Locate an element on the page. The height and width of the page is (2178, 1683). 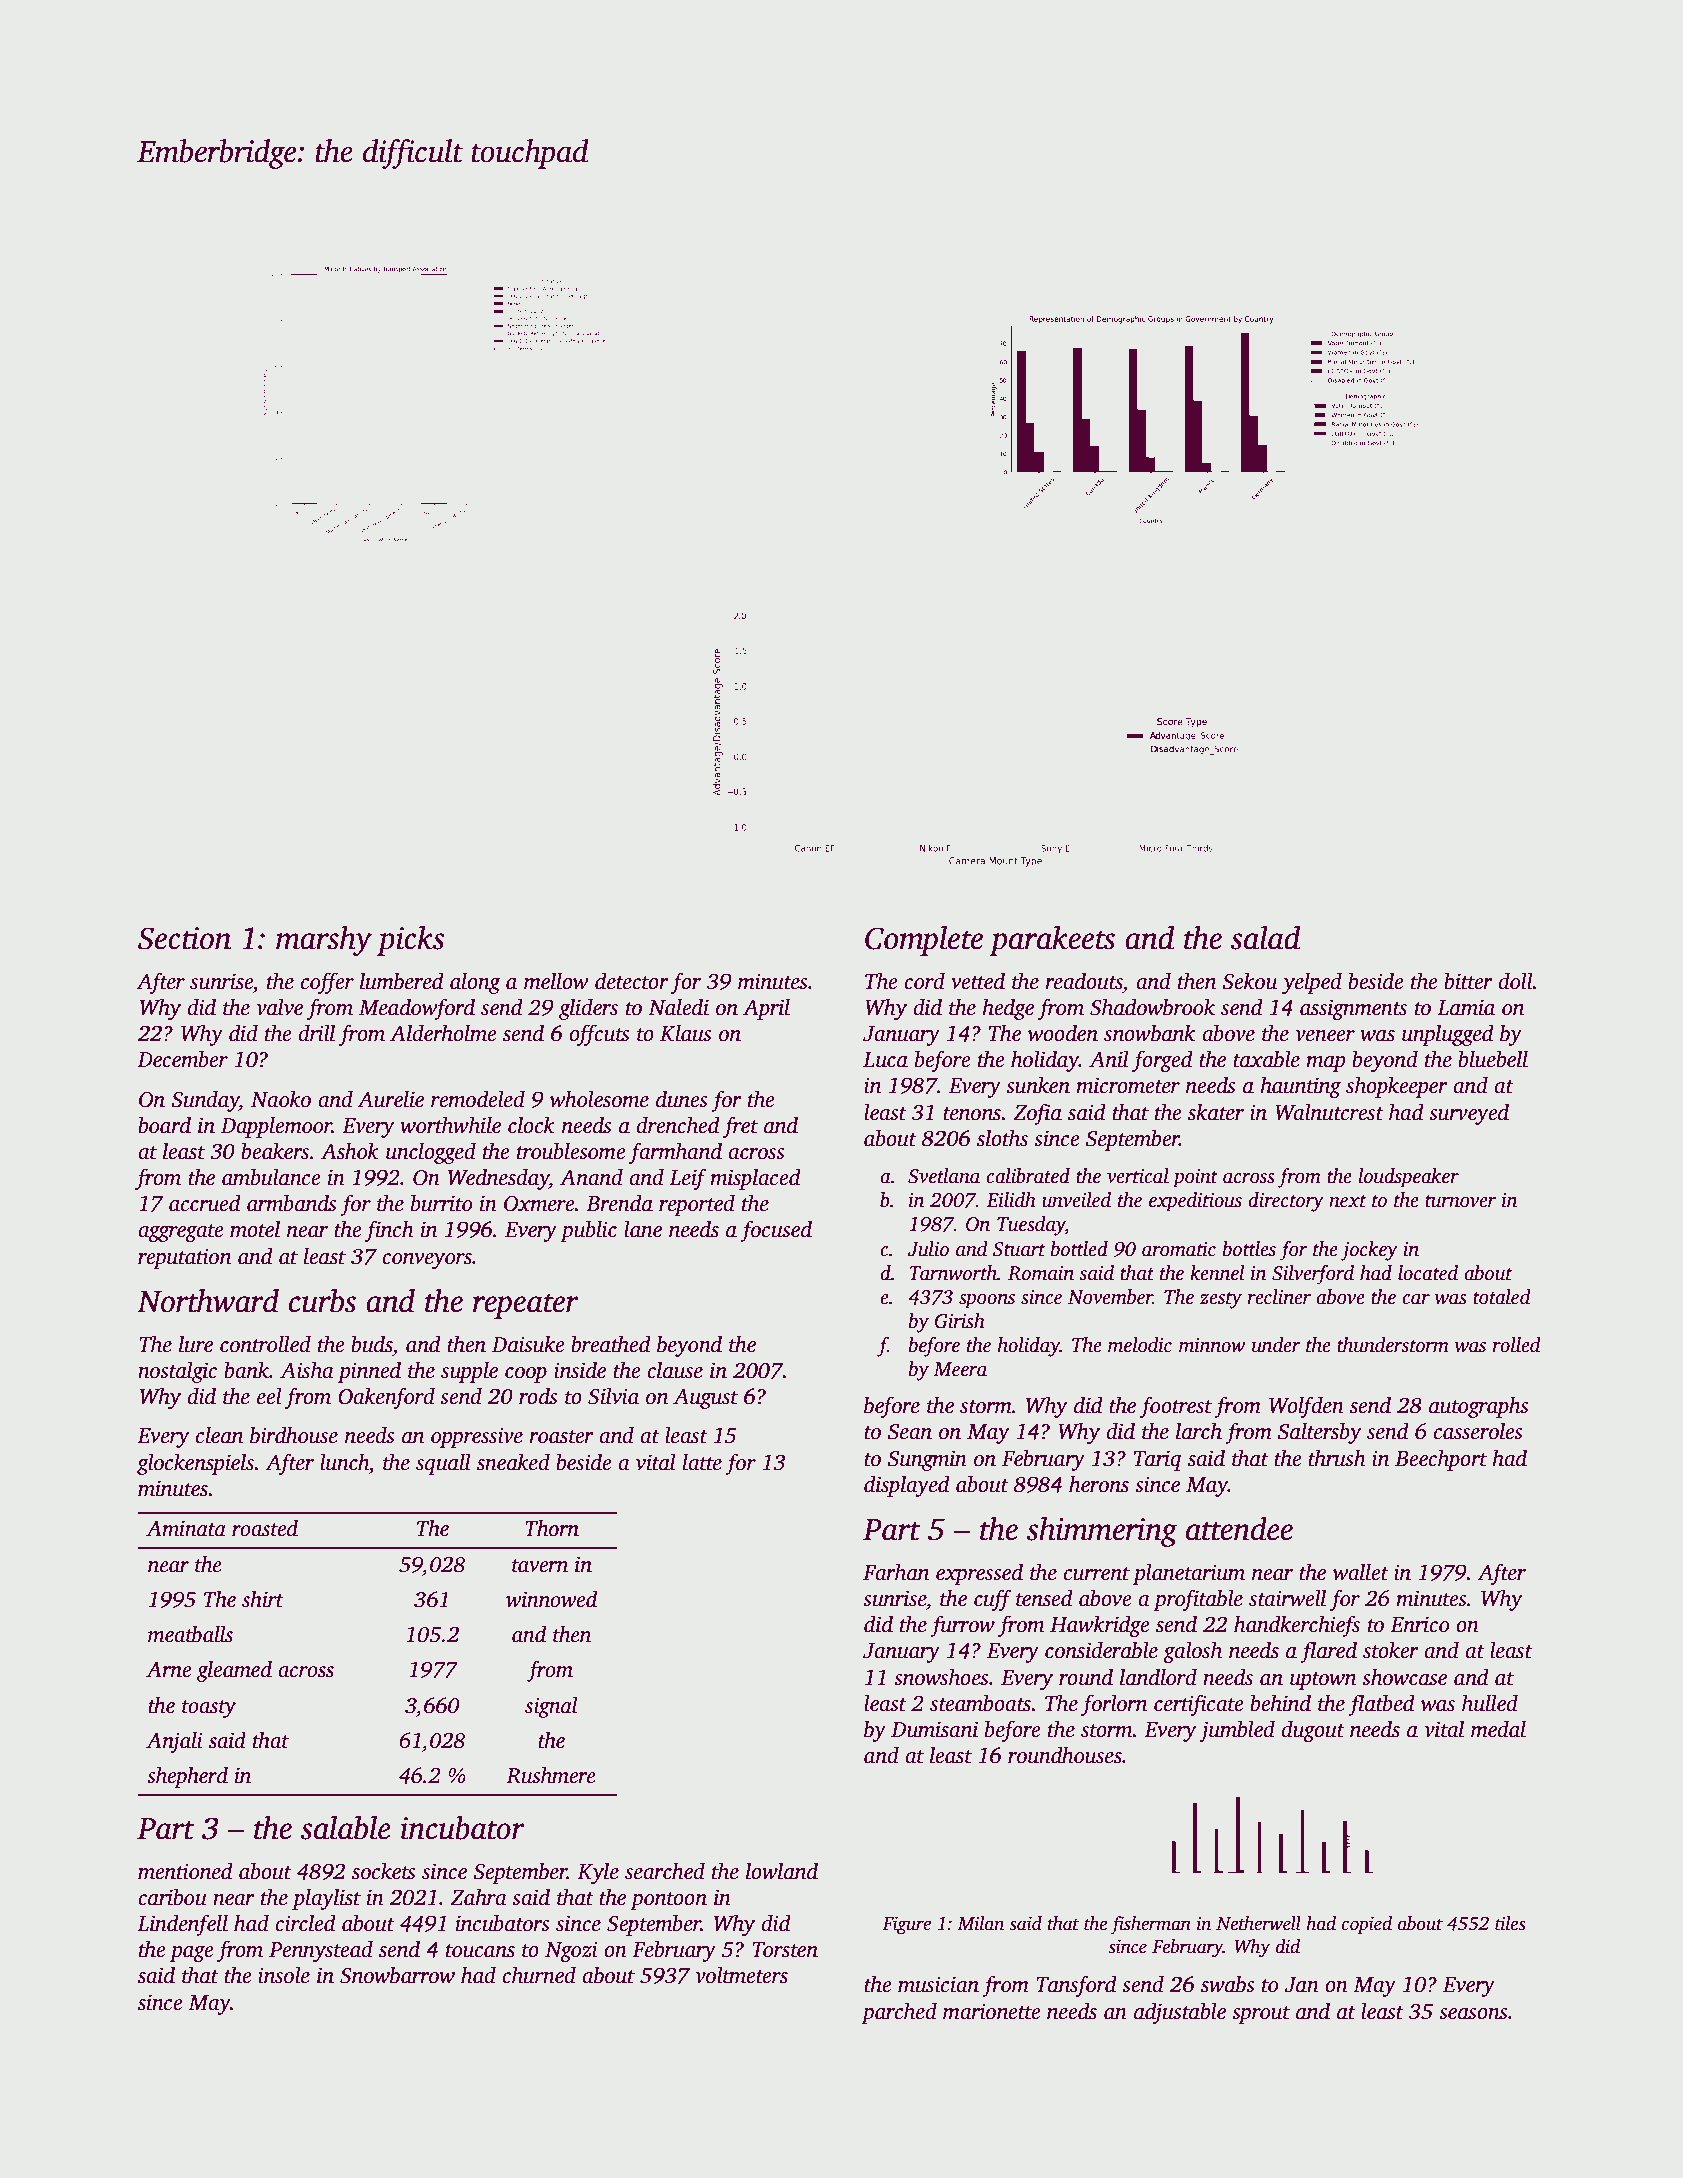
loudspeaker is located at coordinates (1408, 1178).
